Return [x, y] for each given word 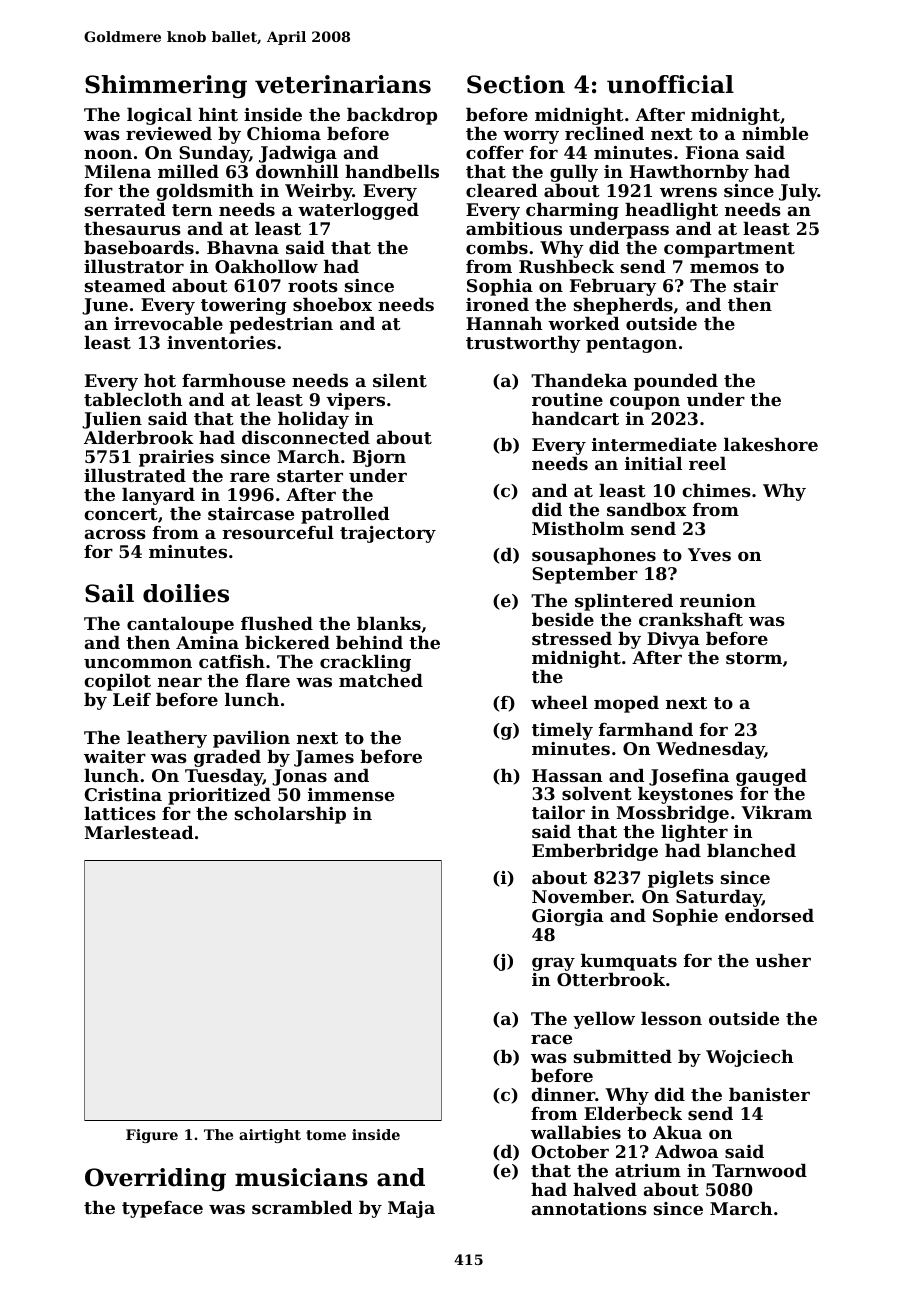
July [798, 192]
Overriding [155, 1179]
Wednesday [710, 750]
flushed [277, 623]
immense [351, 794]
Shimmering [166, 86]
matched [381, 680]
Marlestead [139, 832]
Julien [112, 420]
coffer [495, 152]
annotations [589, 1208]
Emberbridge [595, 852]
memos [724, 268]
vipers [355, 401]
